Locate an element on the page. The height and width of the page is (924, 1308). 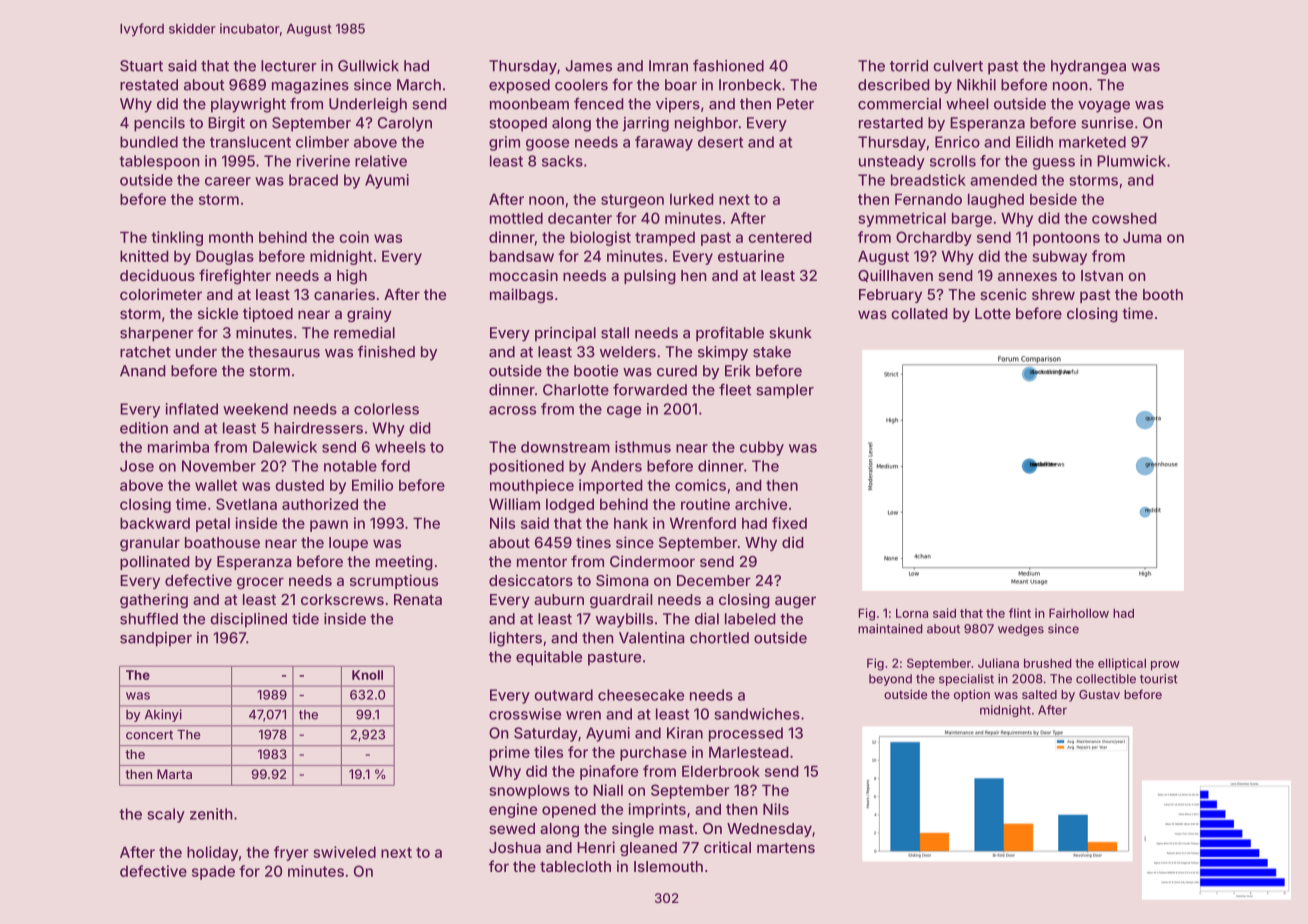
mottled is located at coordinates (516, 218).
